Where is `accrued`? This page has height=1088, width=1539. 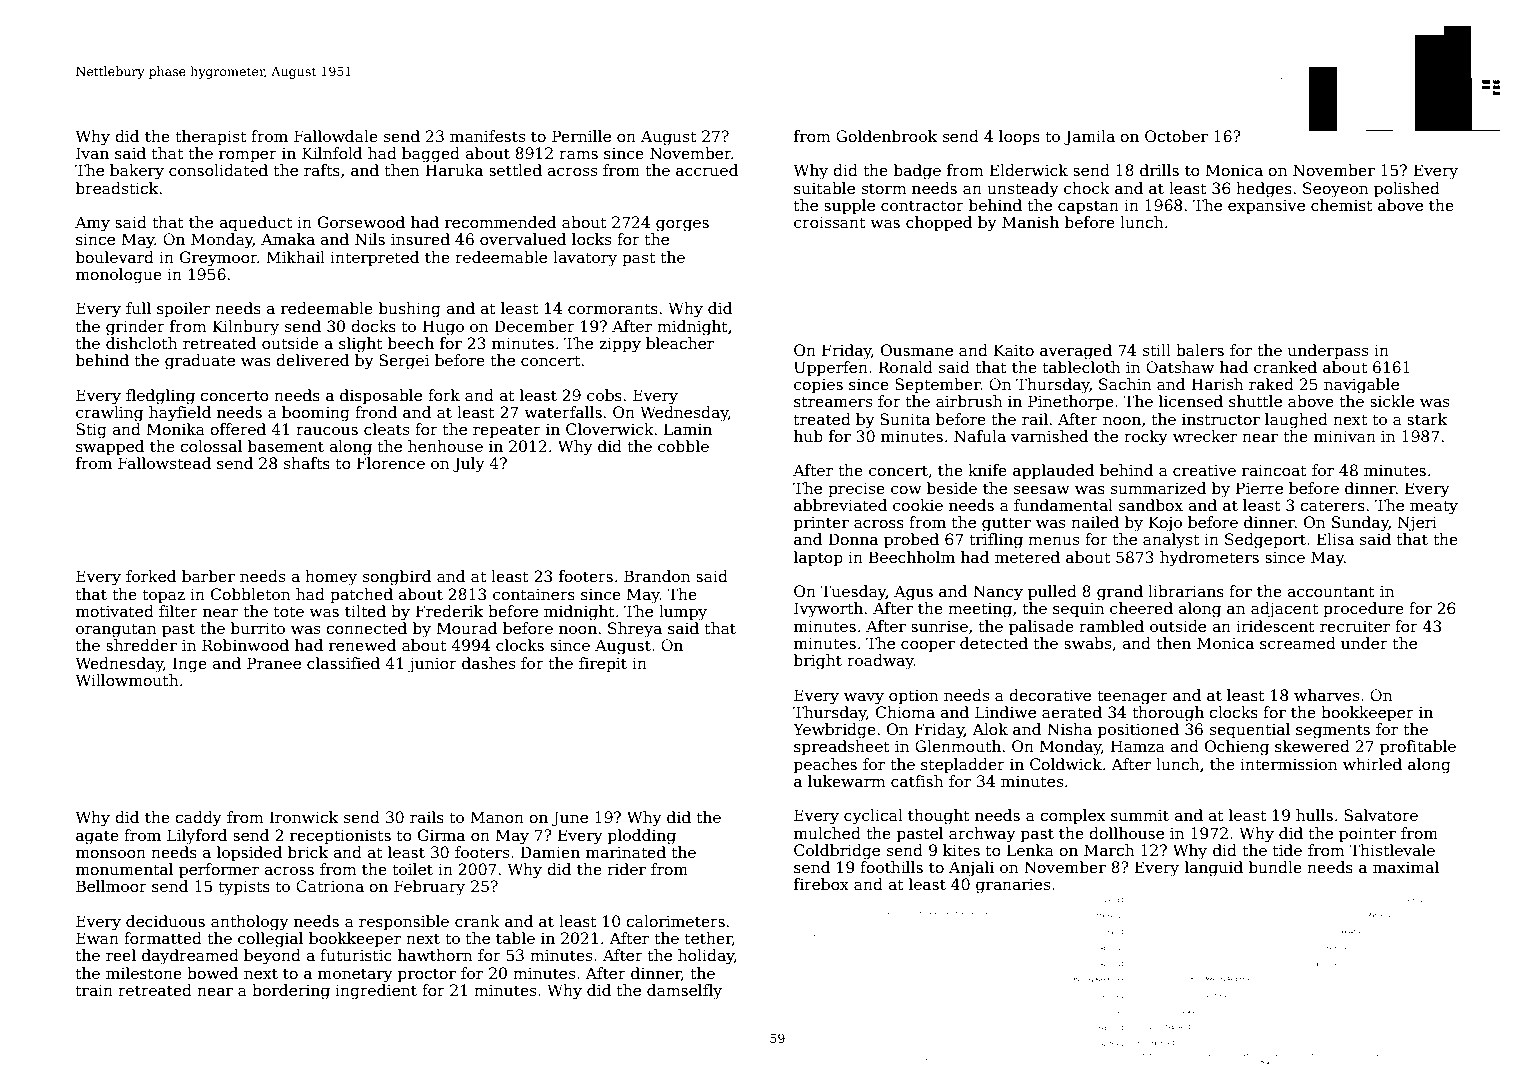
accrued is located at coordinates (707, 170).
